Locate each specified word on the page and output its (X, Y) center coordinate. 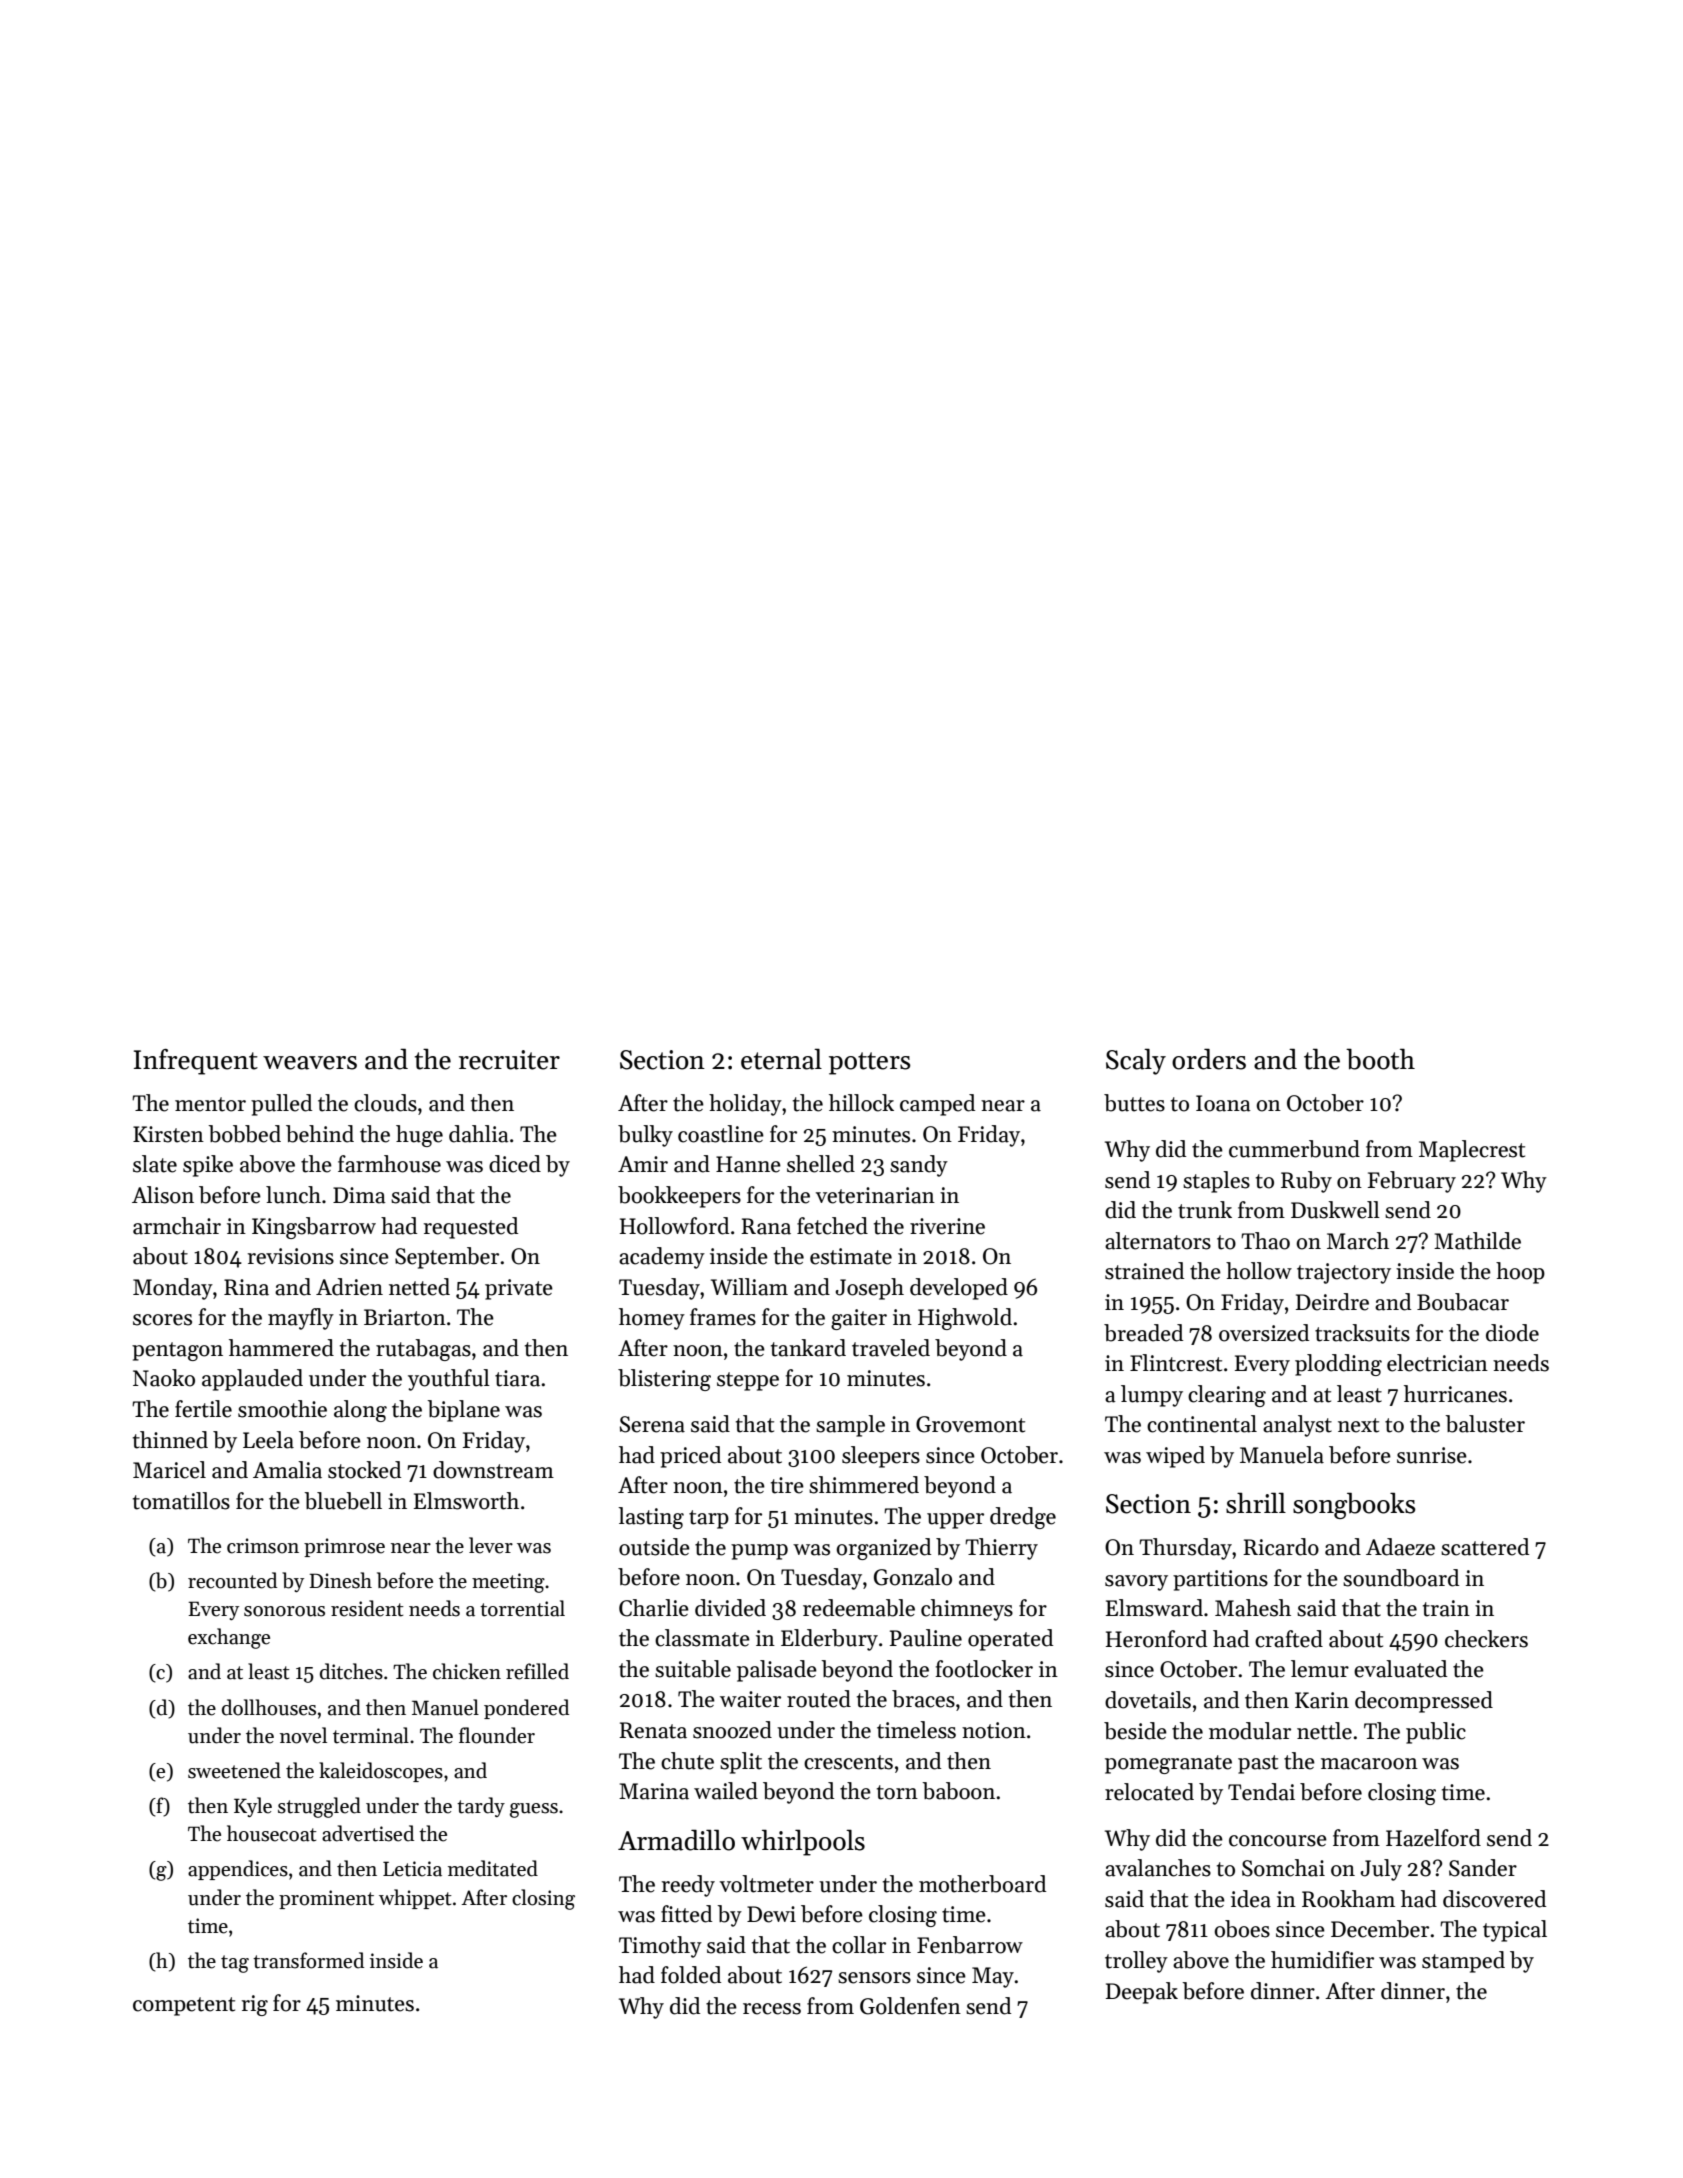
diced (515, 1164)
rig (255, 2005)
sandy (919, 1166)
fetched (832, 1226)
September (447, 1258)
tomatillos (181, 1501)
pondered (526, 1709)
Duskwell (1335, 1210)
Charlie (654, 1608)
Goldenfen (910, 2006)
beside (1135, 1731)
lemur (1320, 1669)
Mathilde (1477, 1241)
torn (897, 1792)
